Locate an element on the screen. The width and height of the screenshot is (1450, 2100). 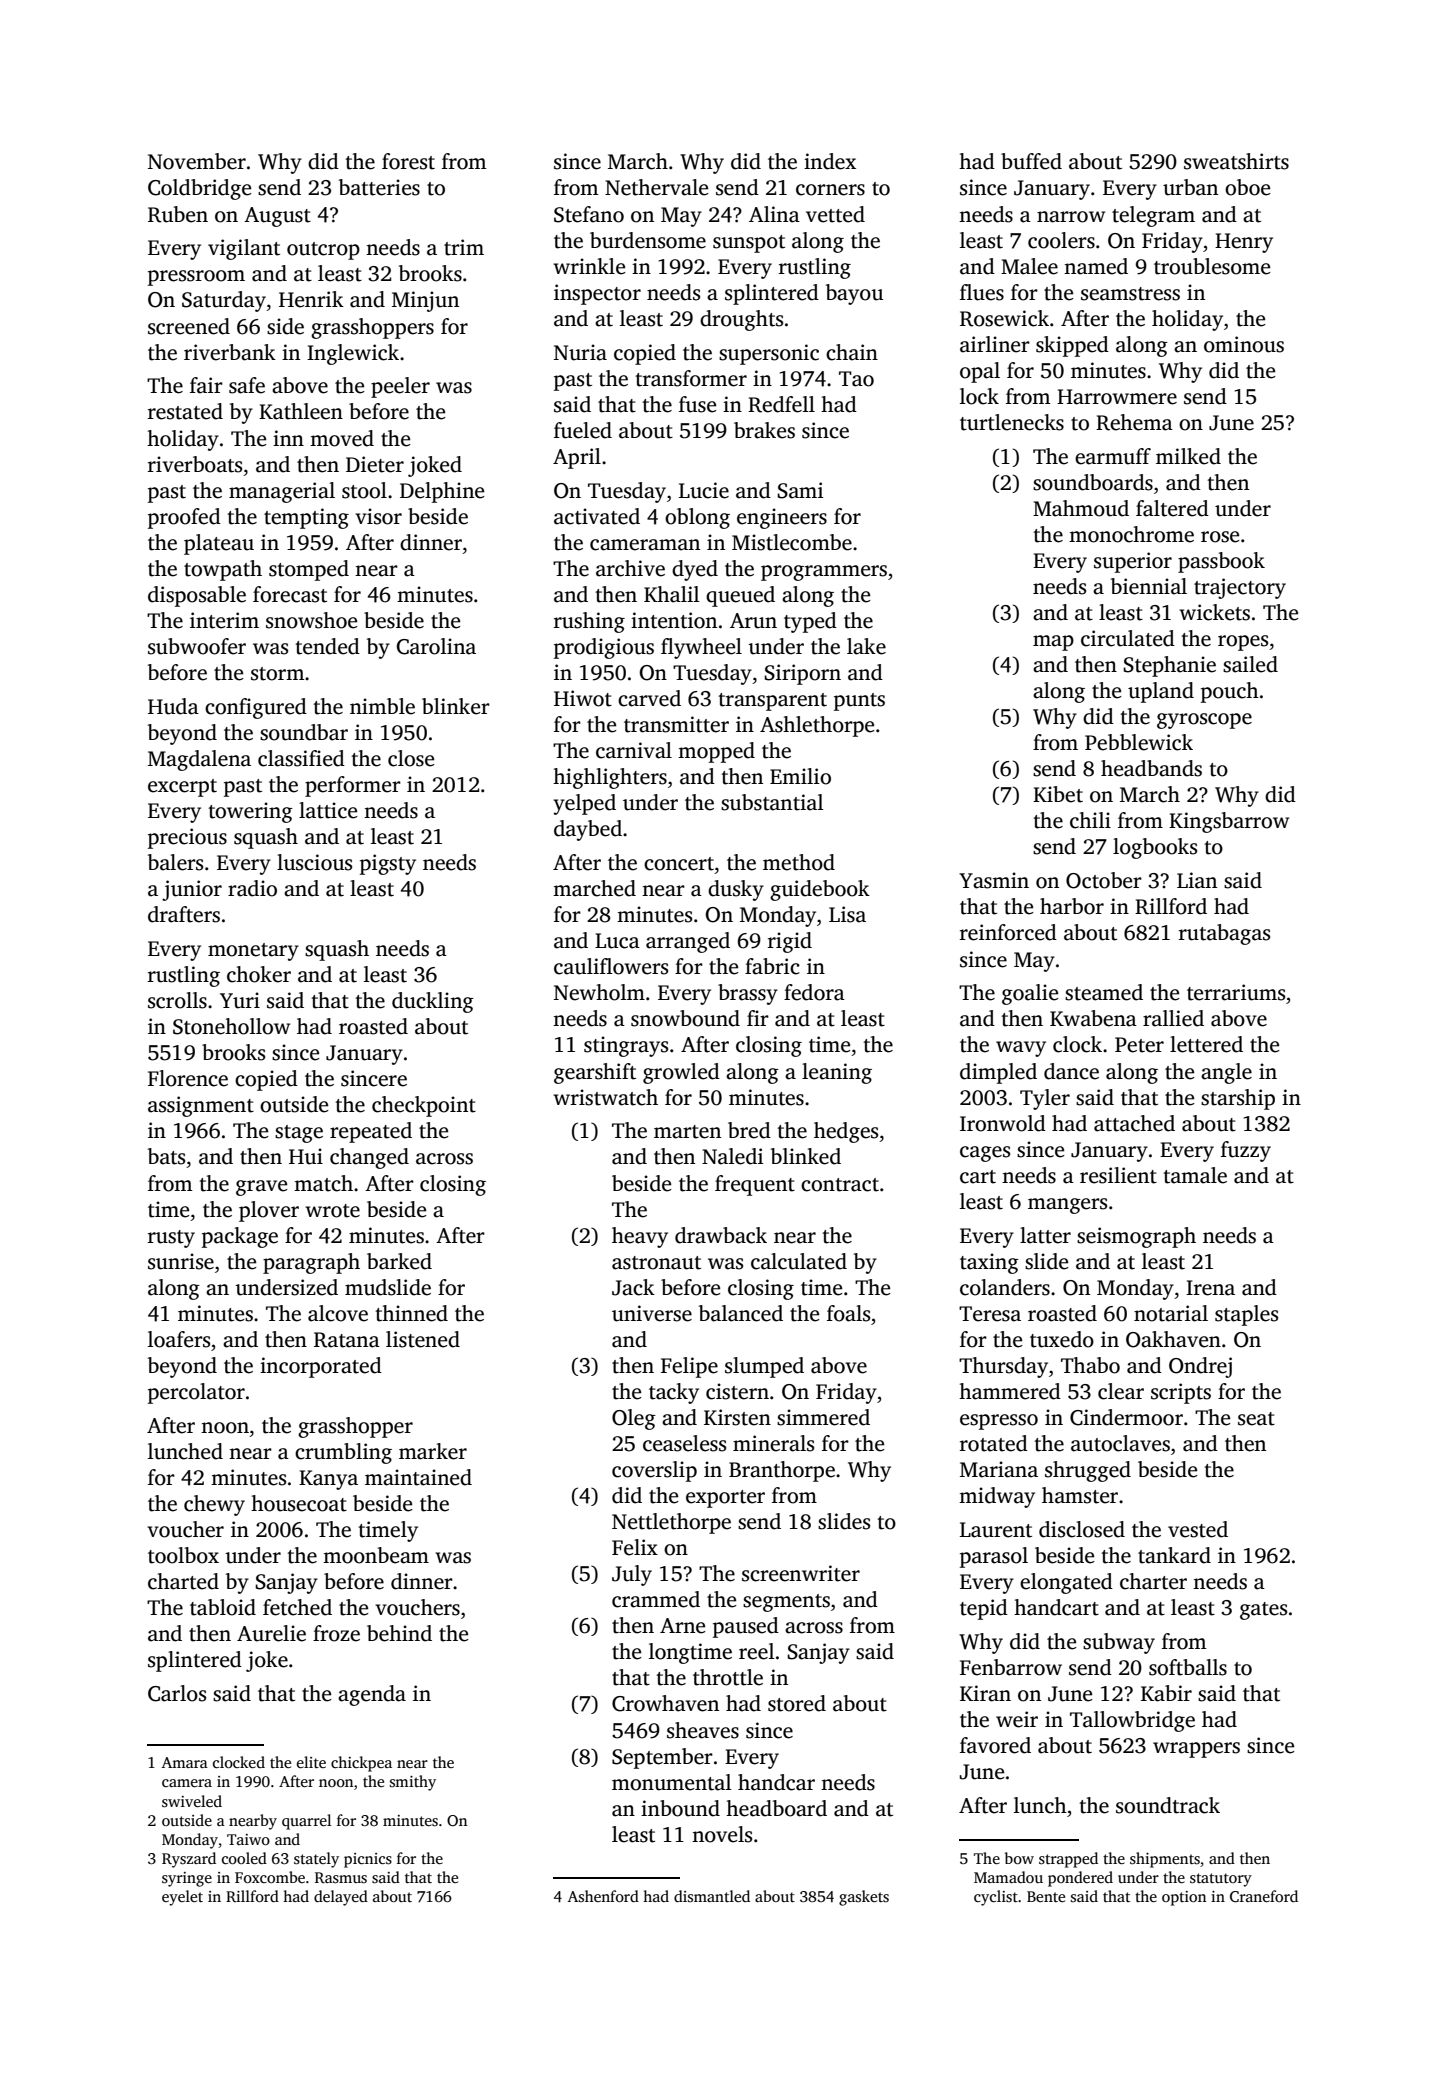
forest is located at coordinates (408, 161).
